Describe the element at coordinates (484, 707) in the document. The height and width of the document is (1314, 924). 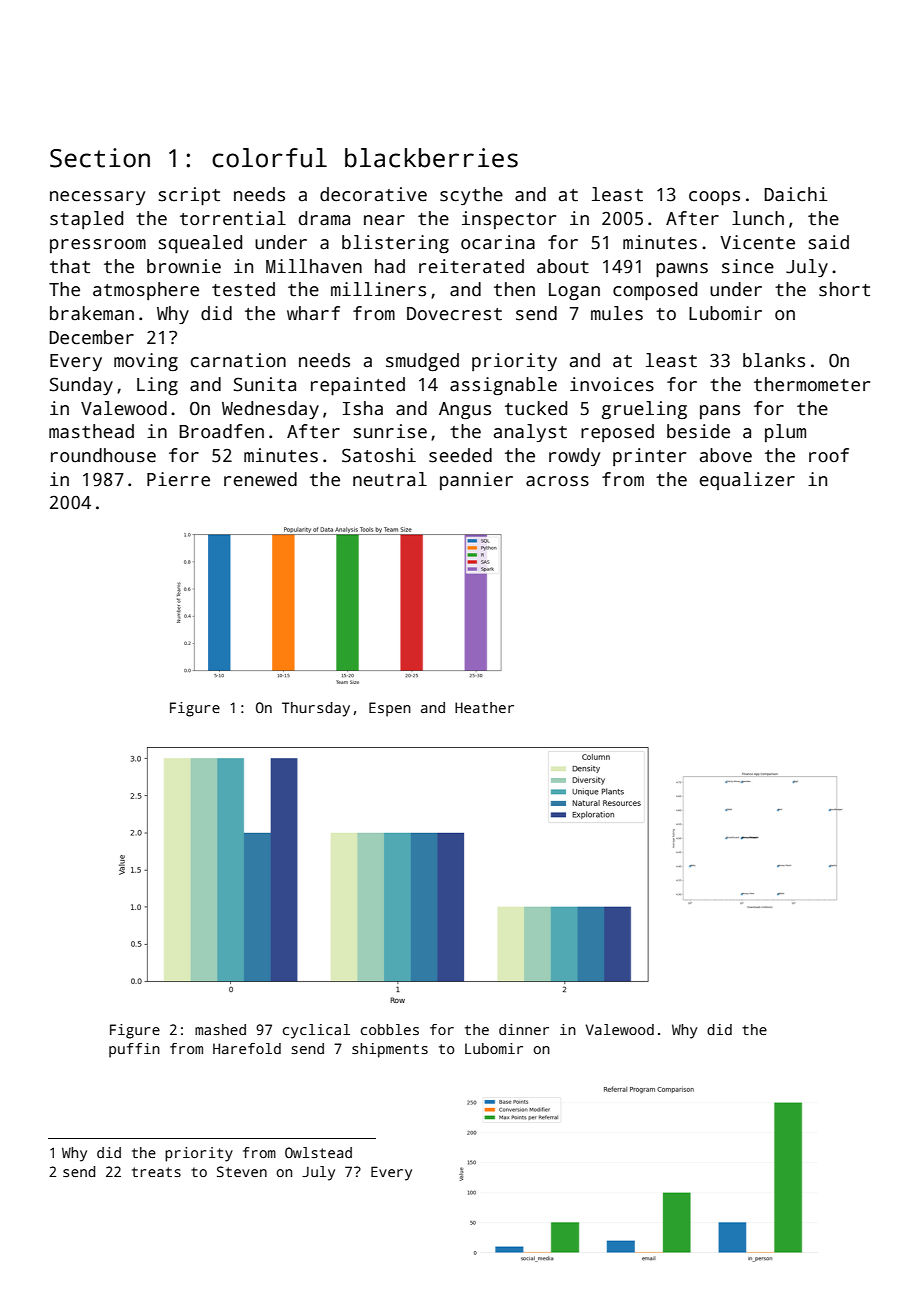
I see `Heather` at that location.
